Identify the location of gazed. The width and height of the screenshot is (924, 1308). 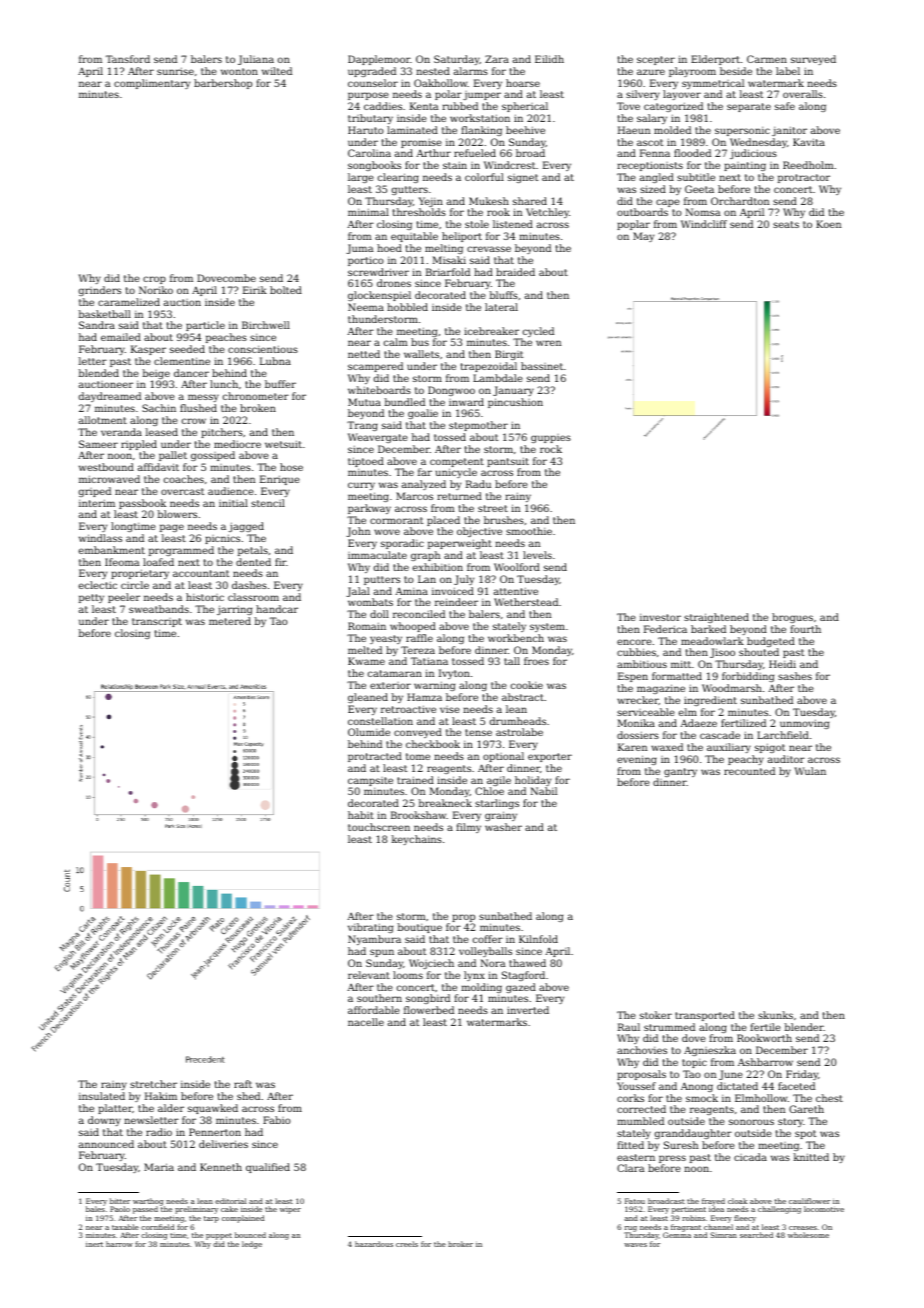
(521, 988).
